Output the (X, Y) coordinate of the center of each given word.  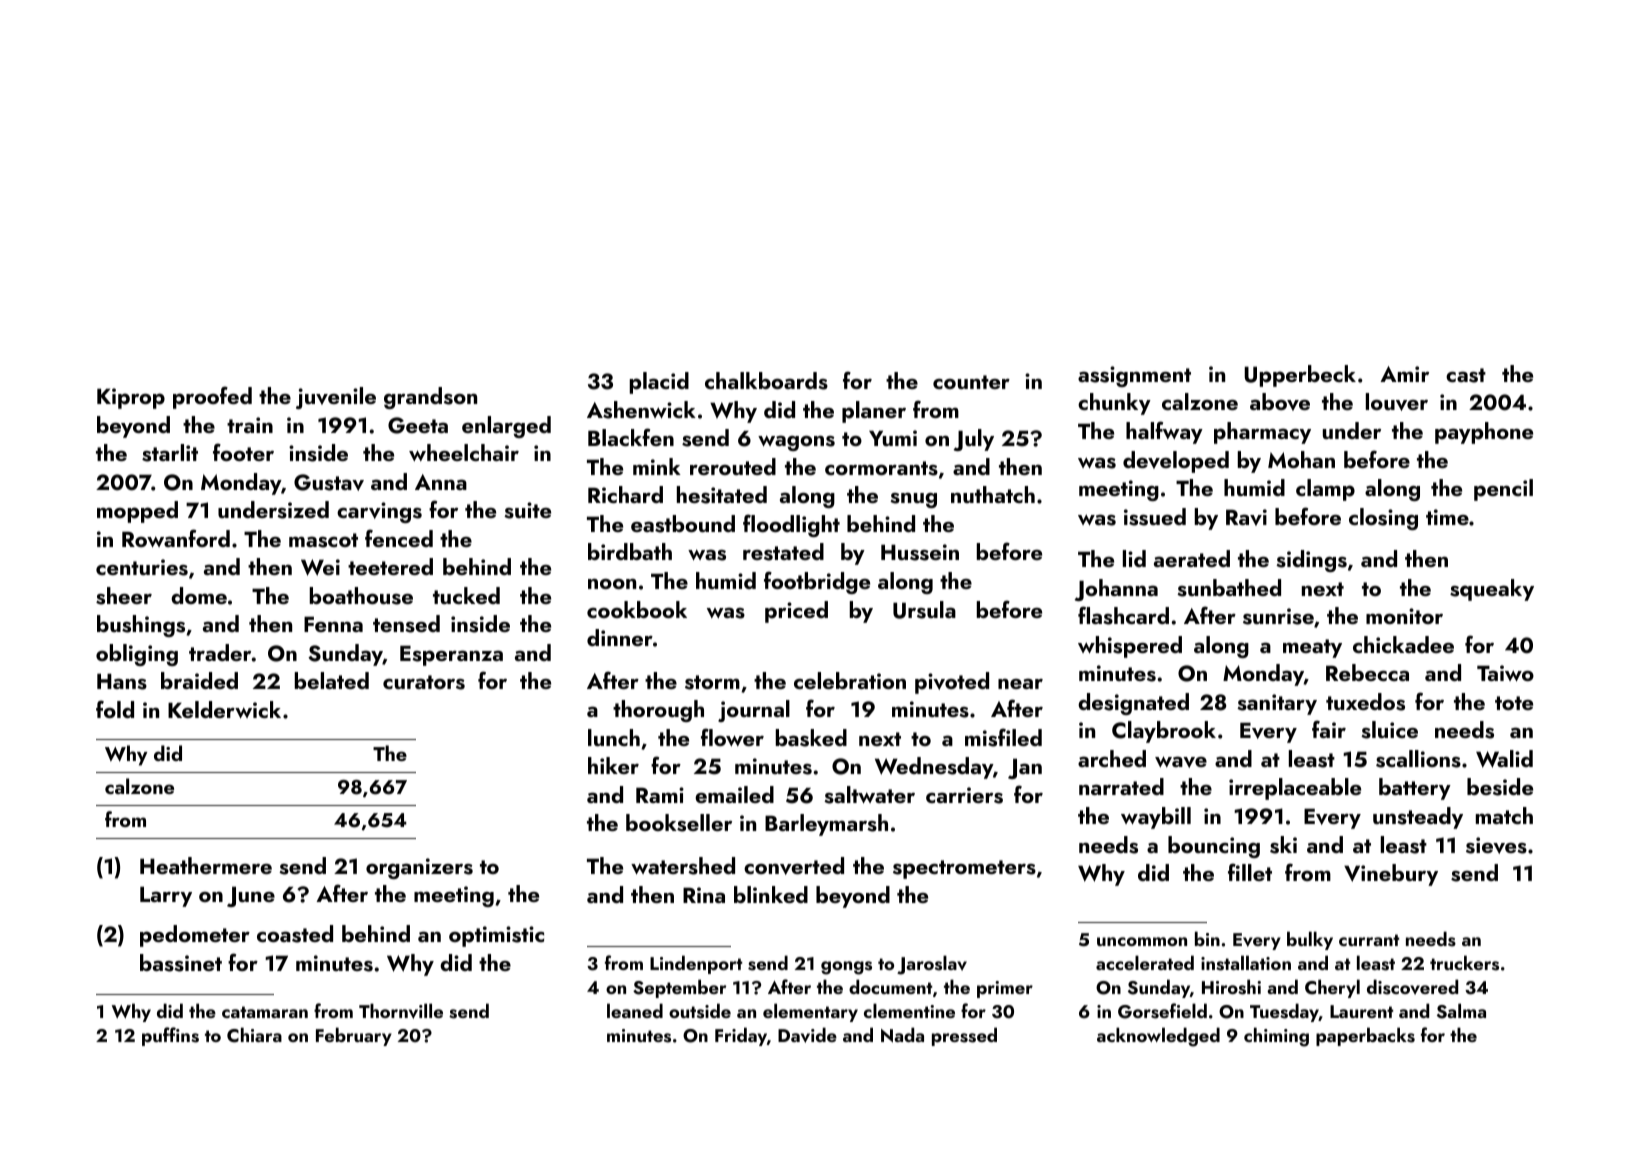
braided (199, 680)
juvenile (336, 398)
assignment (1134, 376)
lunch (614, 737)
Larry (166, 896)
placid (659, 383)
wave (1181, 762)
